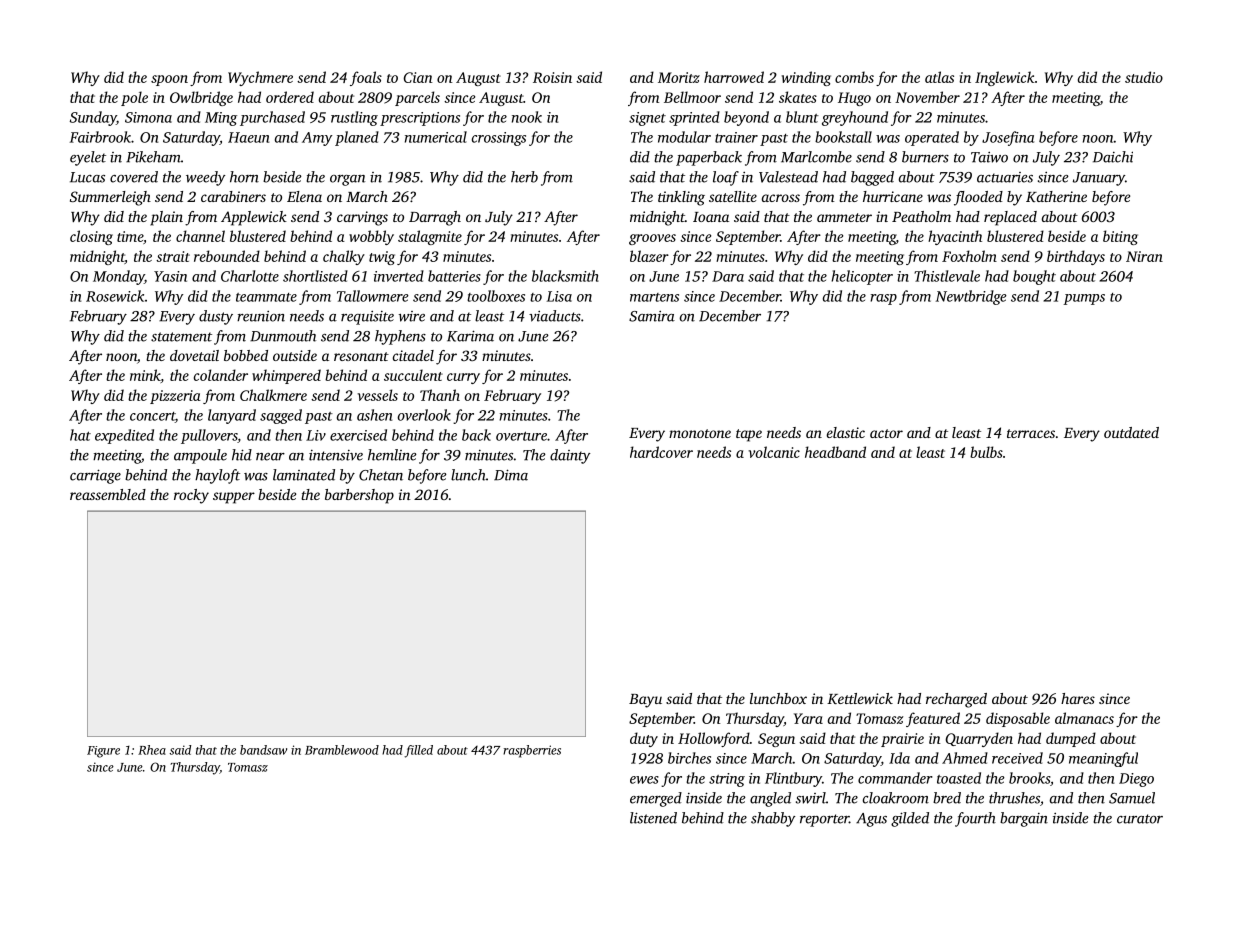 The width and height of the document is (1233, 952). I want to click on rocky, so click(191, 496).
